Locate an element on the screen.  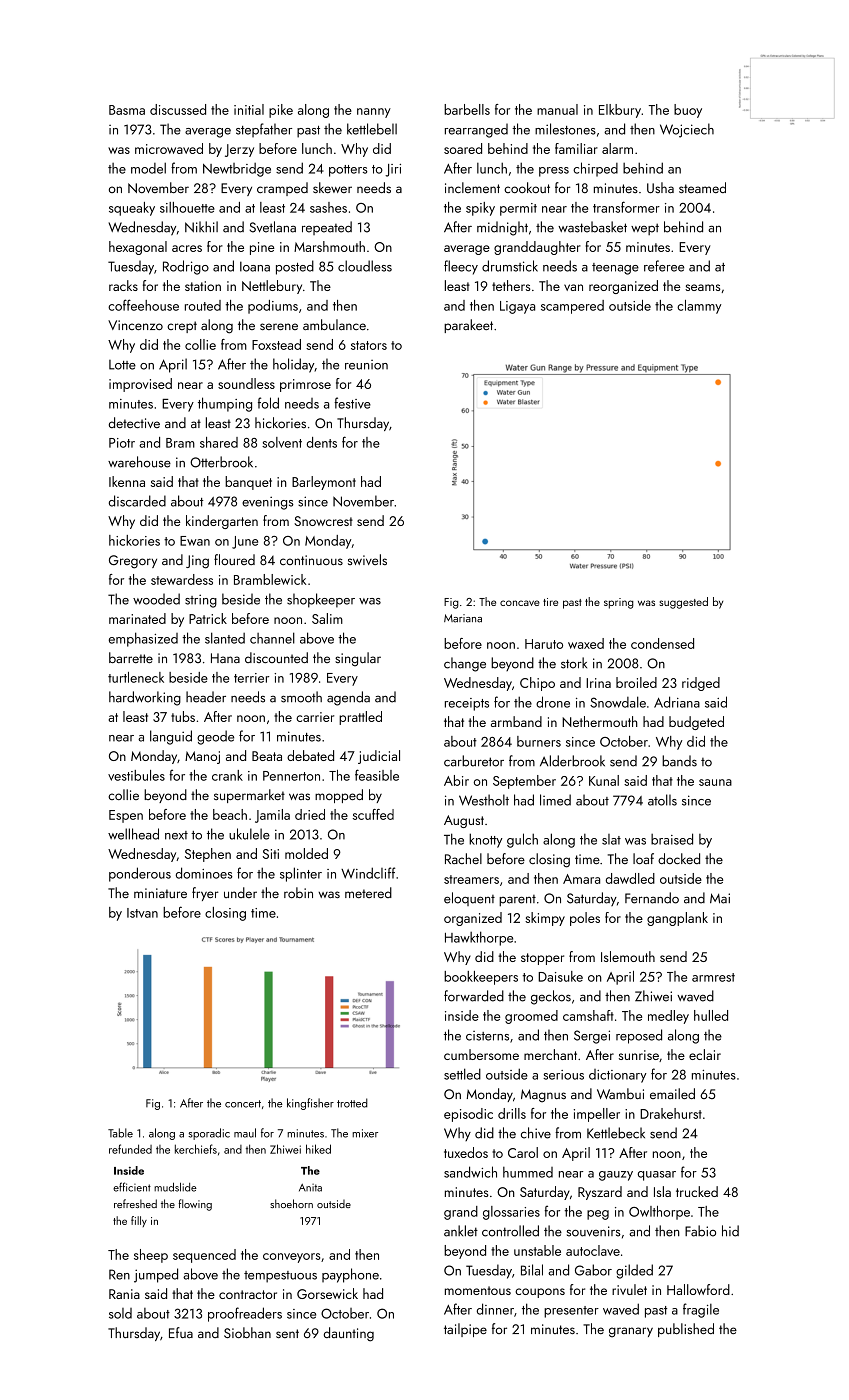
parent is located at coordinates (517, 901).
